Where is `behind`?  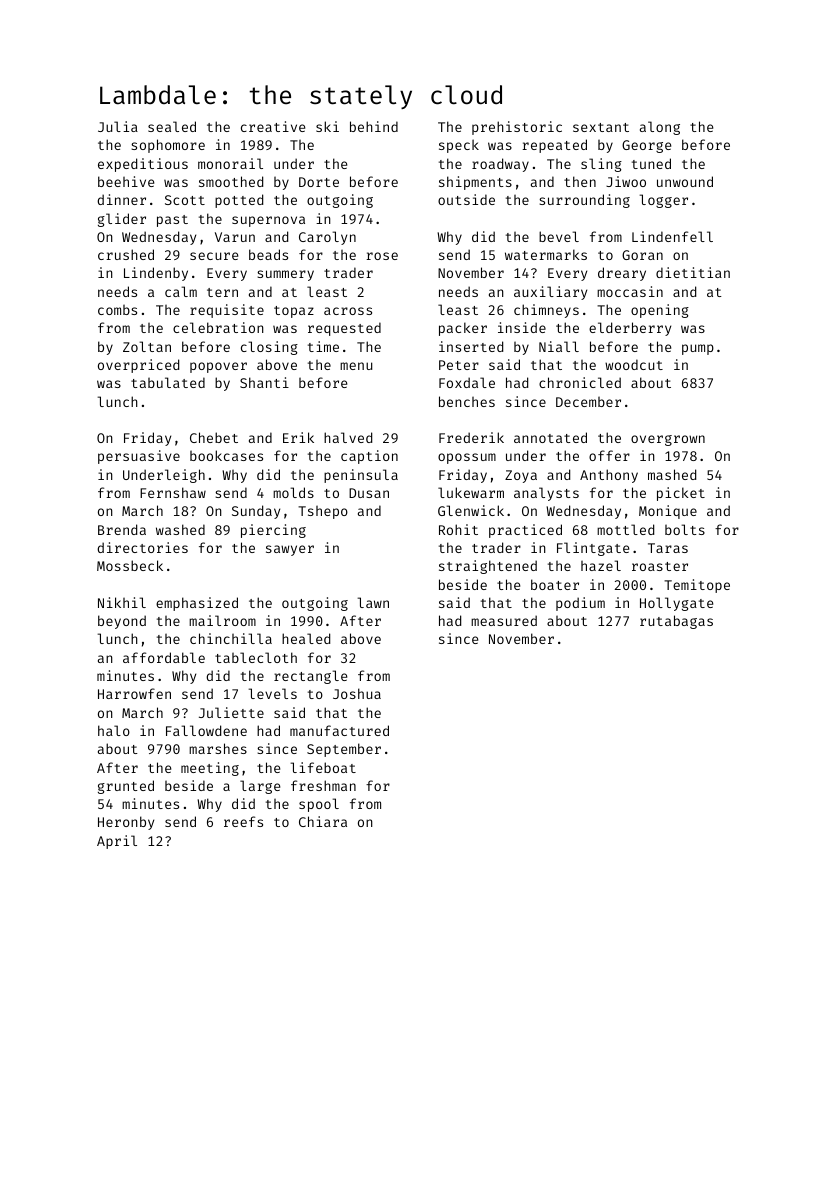 behind is located at coordinates (374, 126).
